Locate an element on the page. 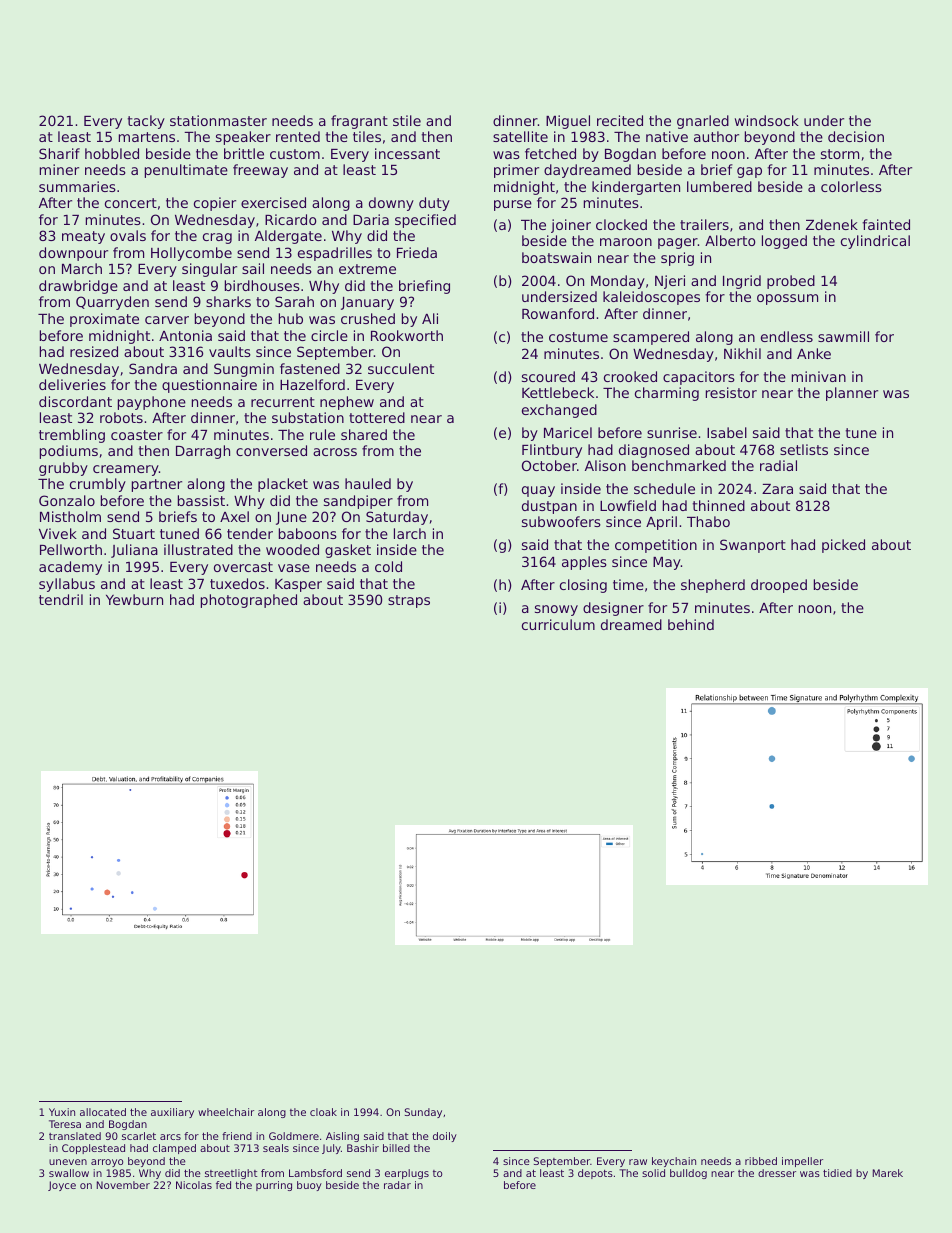  cloak is located at coordinates (323, 1112).
